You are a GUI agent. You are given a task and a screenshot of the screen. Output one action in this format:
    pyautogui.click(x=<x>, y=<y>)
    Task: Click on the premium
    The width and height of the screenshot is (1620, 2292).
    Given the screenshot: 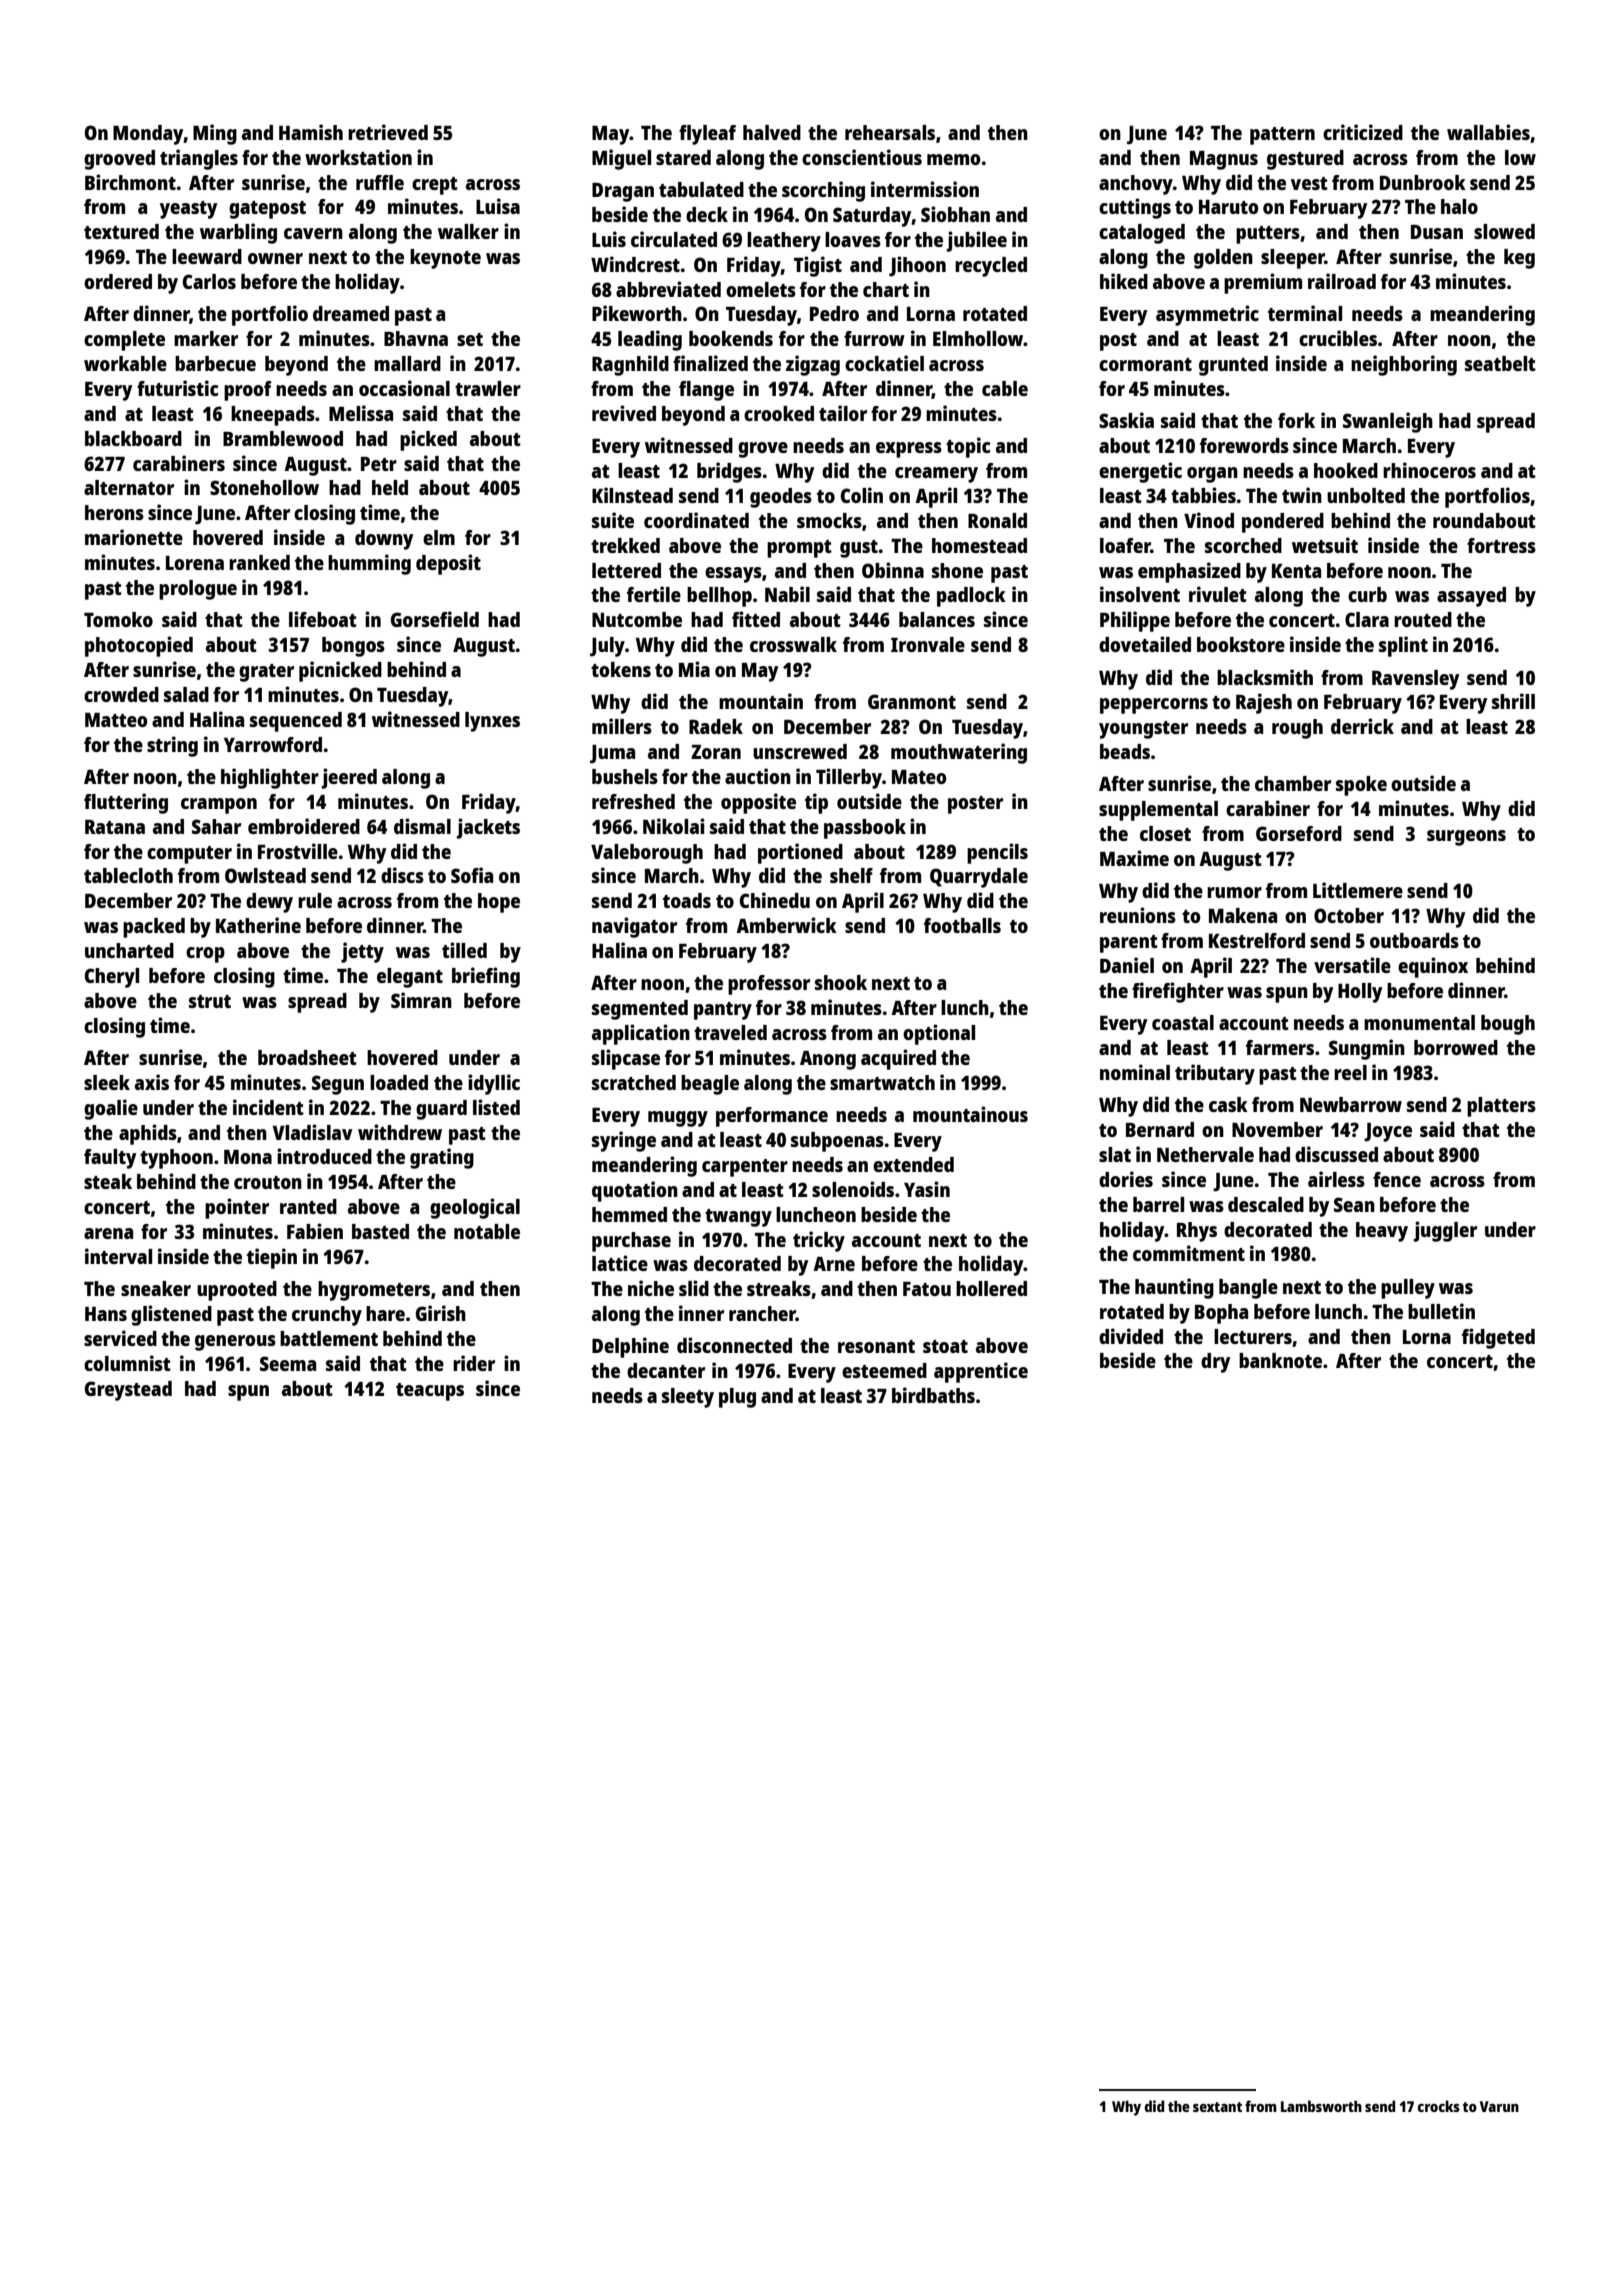 What is the action you would take?
    pyautogui.click(x=1263, y=283)
